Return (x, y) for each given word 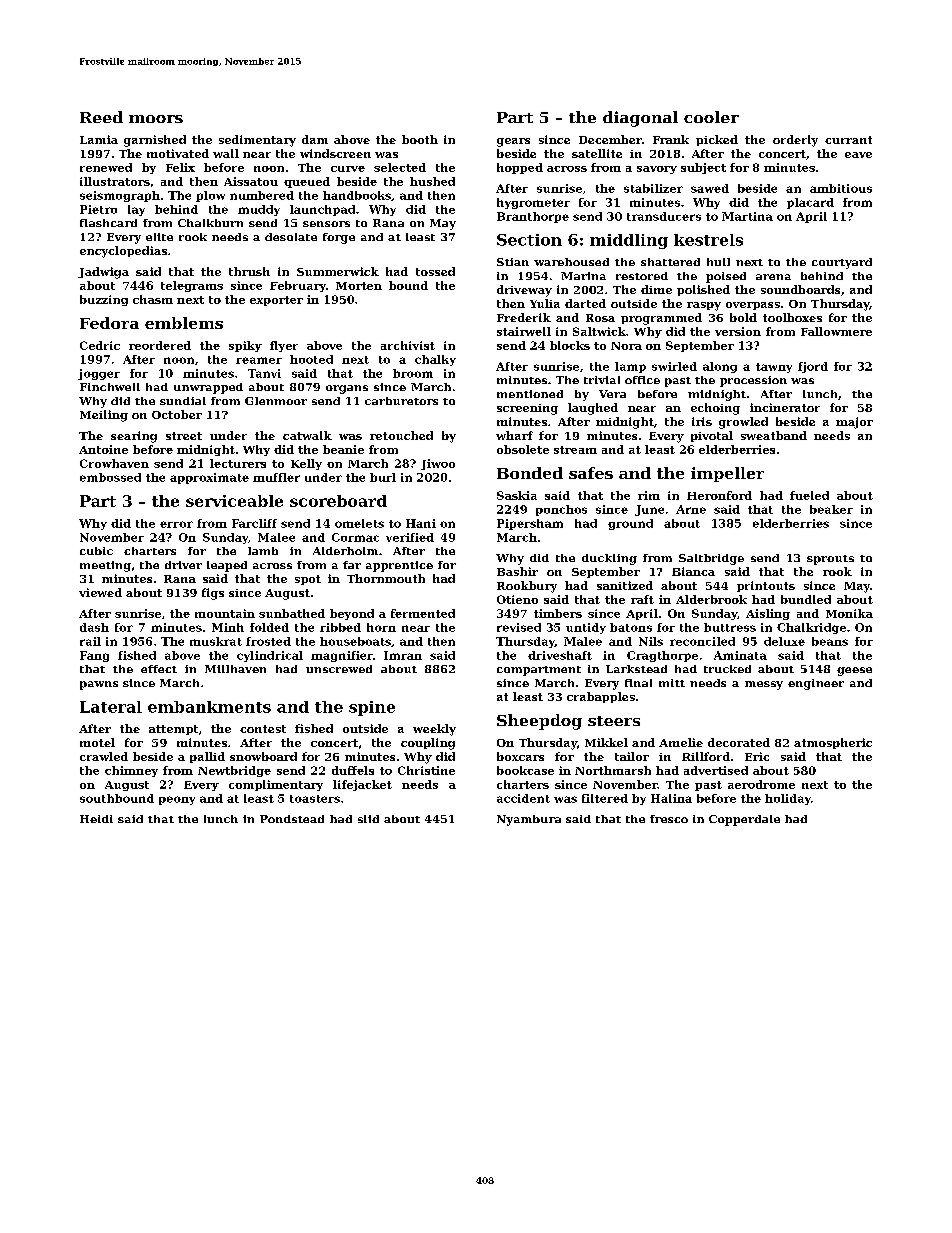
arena (773, 277)
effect (159, 669)
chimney (131, 771)
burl (383, 477)
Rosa (600, 318)
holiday (788, 799)
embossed (110, 477)
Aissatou (251, 181)
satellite (597, 153)
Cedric (100, 345)
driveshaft (560, 655)
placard (810, 203)
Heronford (719, 495)
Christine (426, 770)
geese (854, 671)
